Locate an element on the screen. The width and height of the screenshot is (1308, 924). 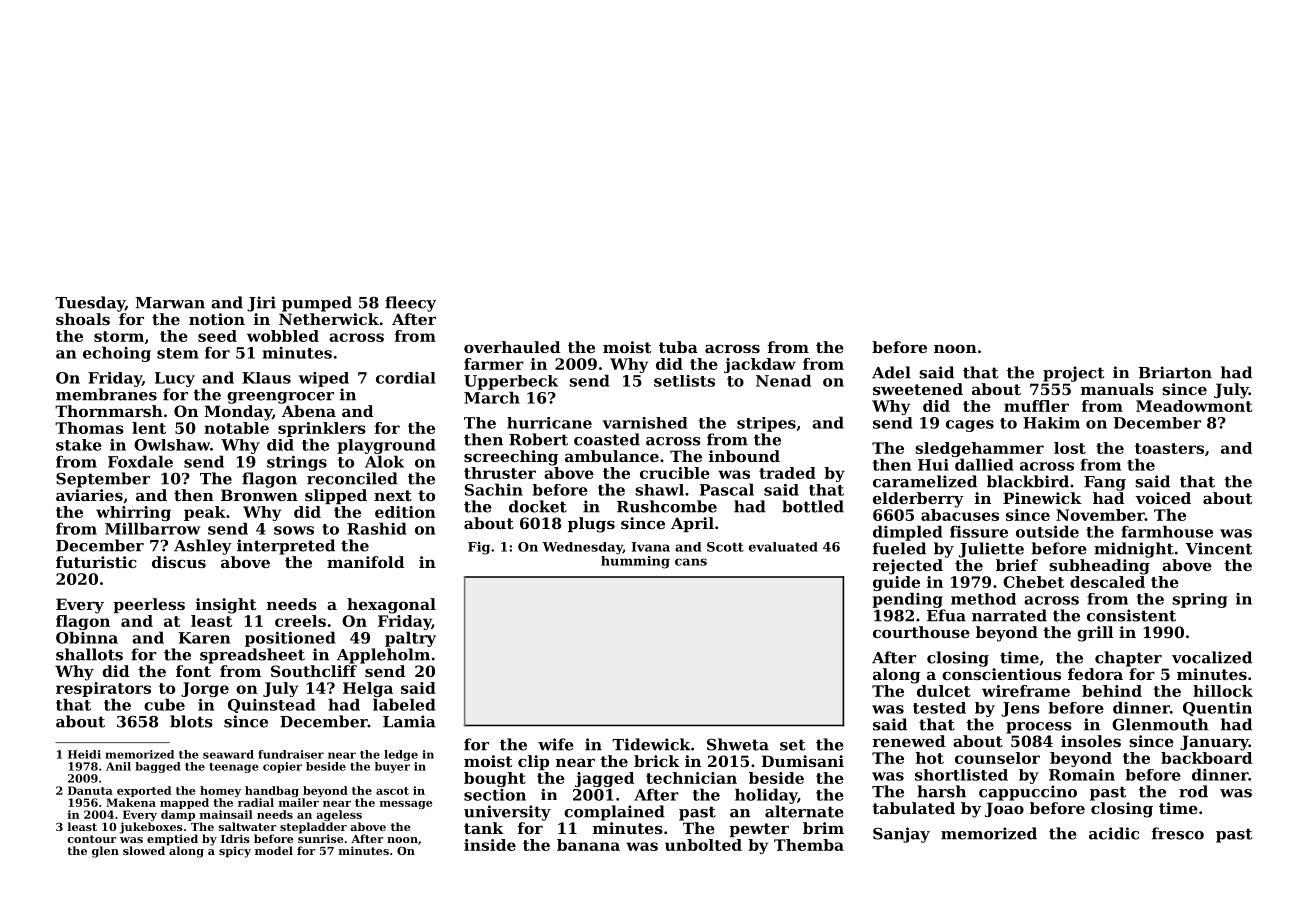
narrated is located at coordinates (1009, 615).
